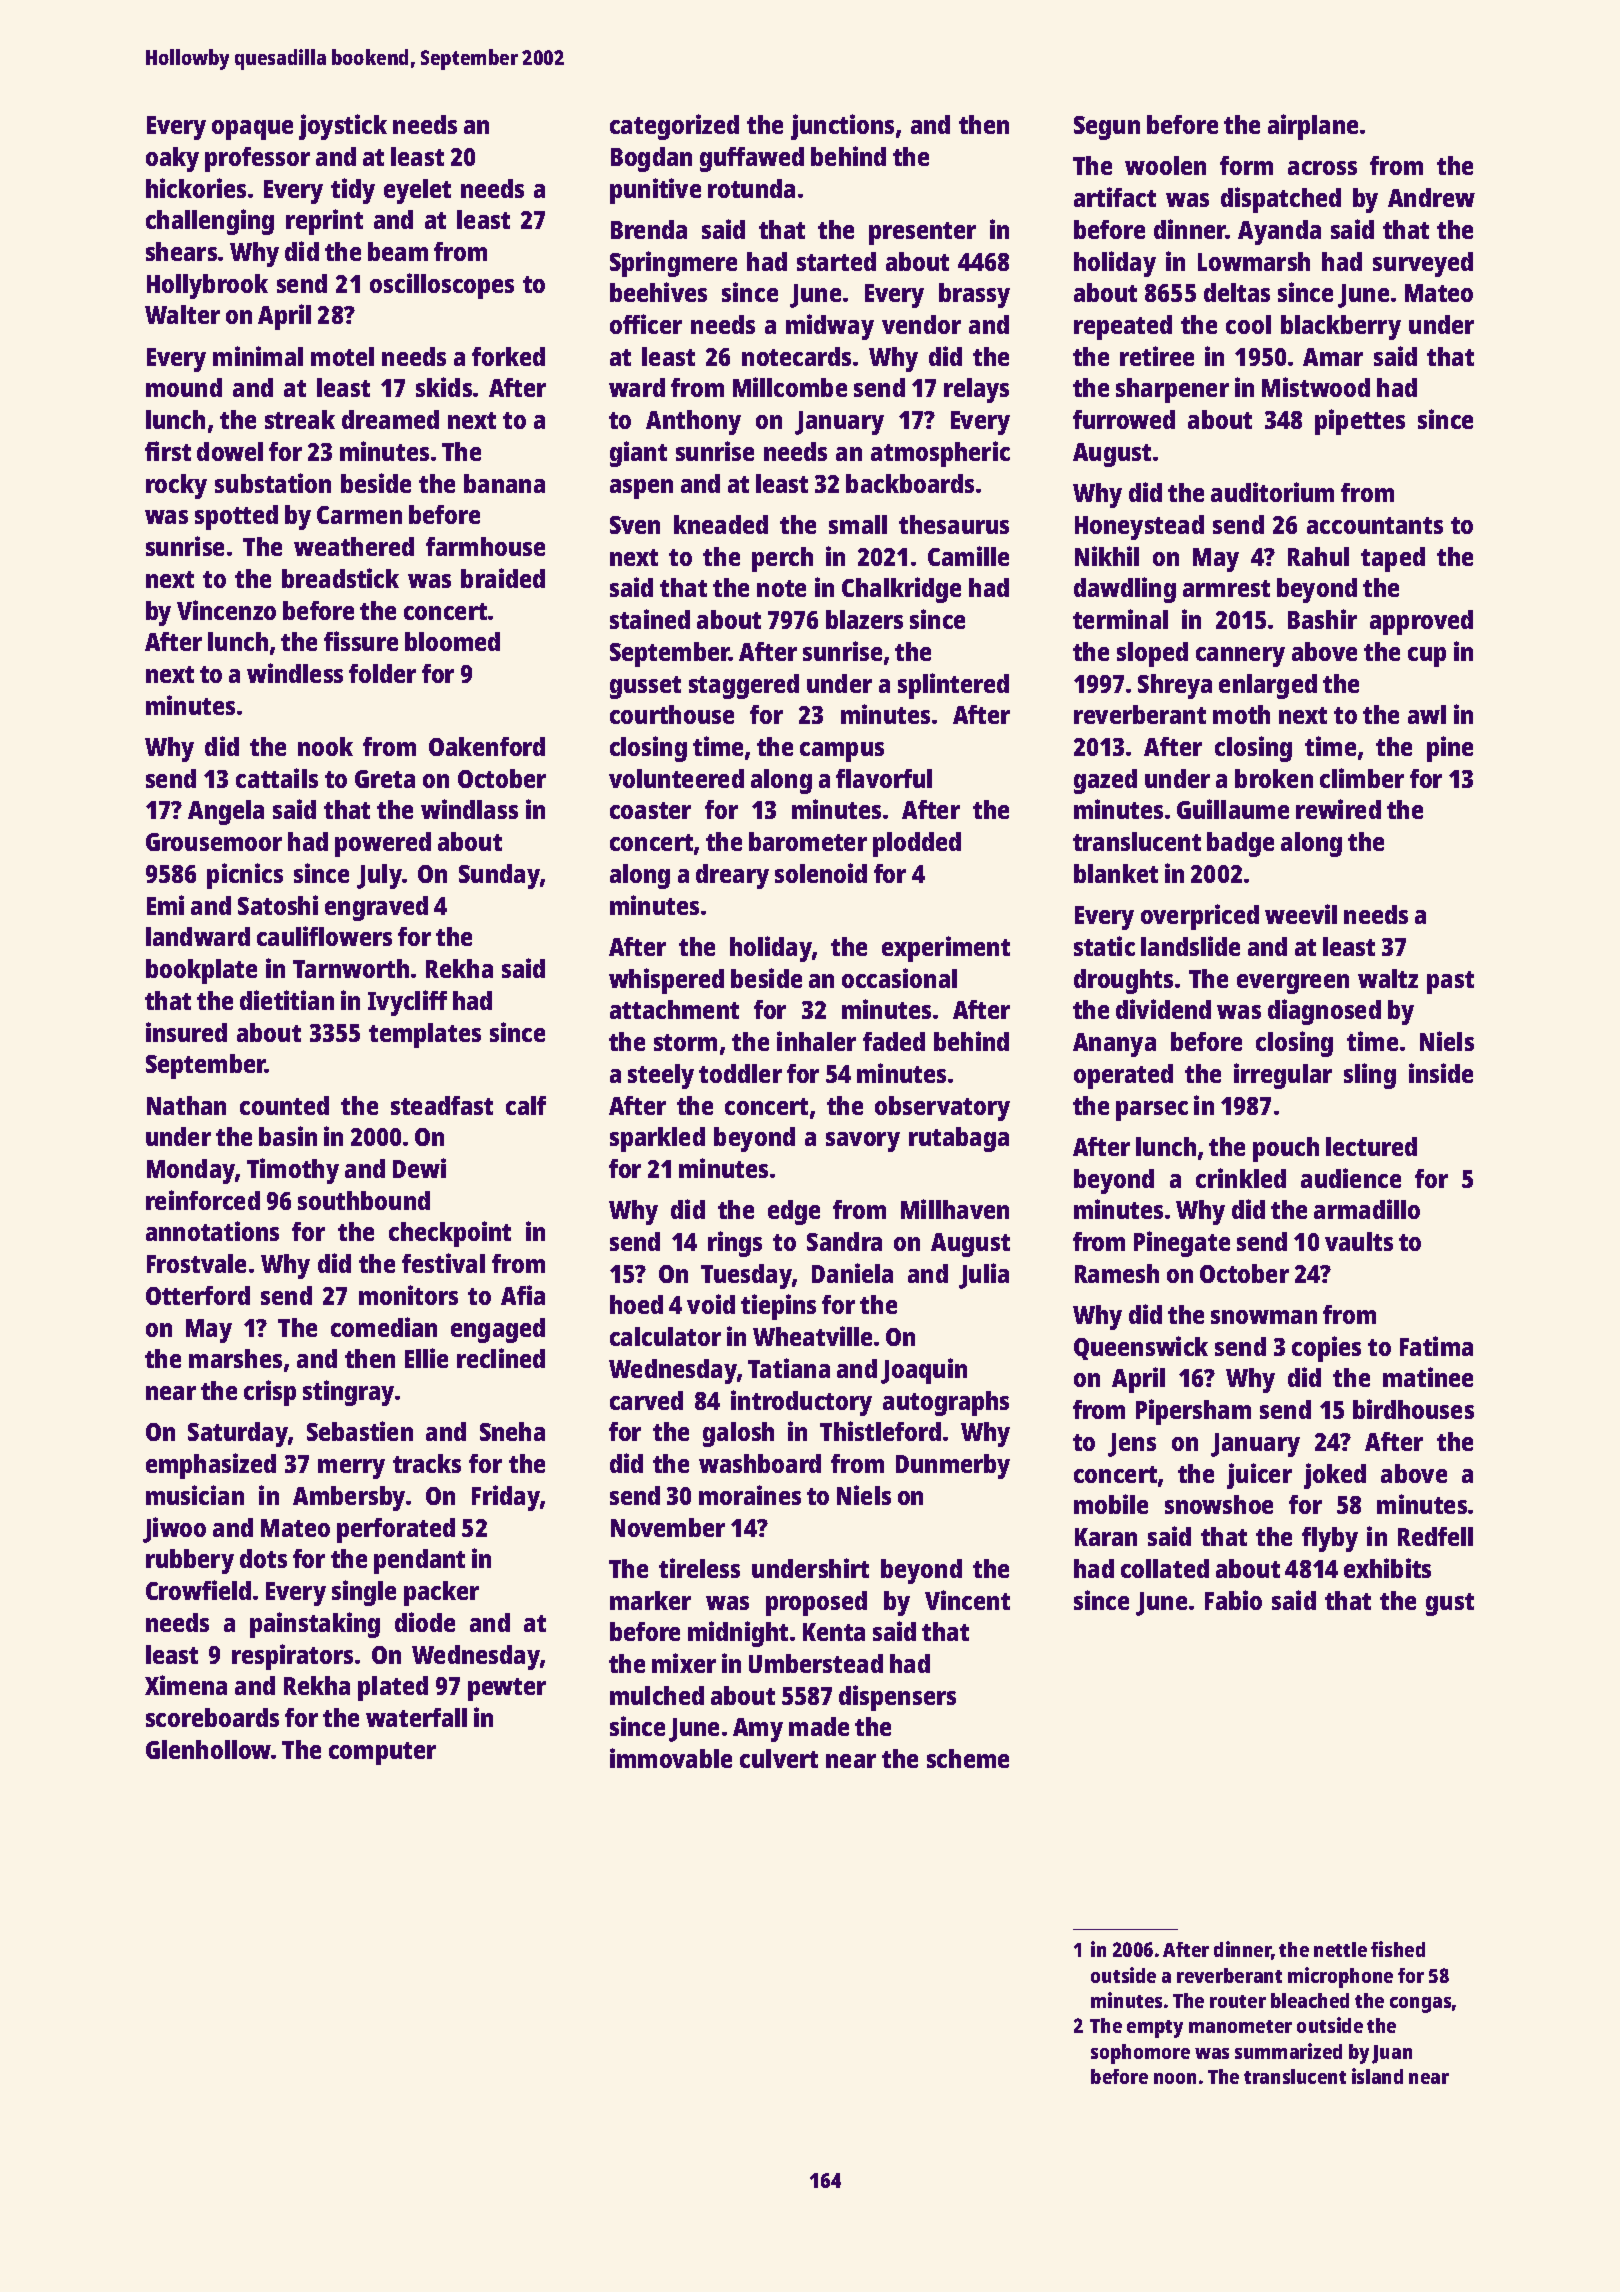  What do you see at coordinates (226, 610) in the screenshot?
I see `Vincenzo` at bounding box center [226, 610].
